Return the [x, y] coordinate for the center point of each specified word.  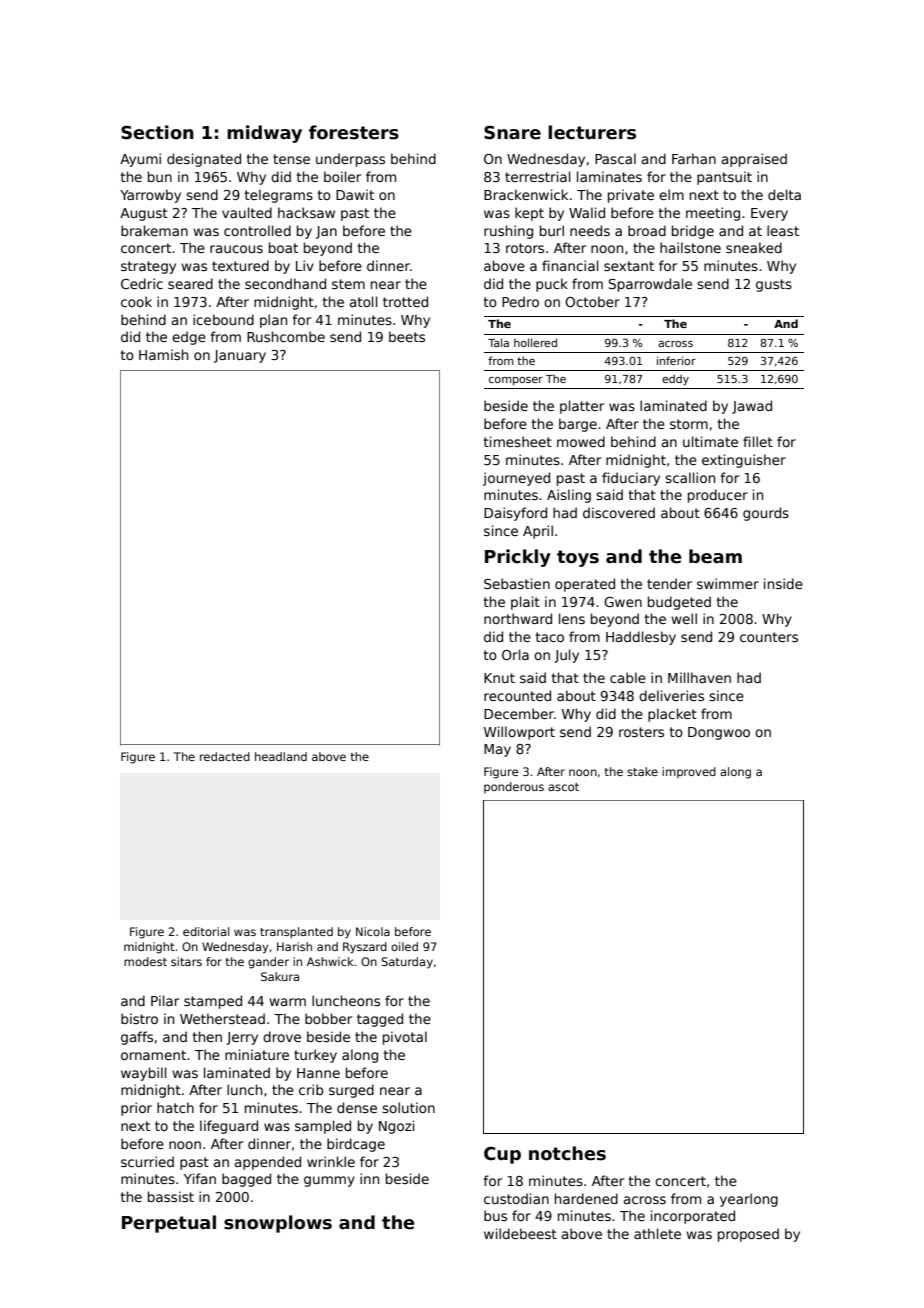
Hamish [163, 354]
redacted [225, 756]
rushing [508, 232]
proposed [748, 1235]
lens [572, 618]
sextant [629, 266]
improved [689, 772]
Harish [294, 946]
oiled [404, 946]
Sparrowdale [650, 285]
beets [407, 336]
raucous [236, 249]
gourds [766, 514]
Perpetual [169, 1224]
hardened [586, 1198]
